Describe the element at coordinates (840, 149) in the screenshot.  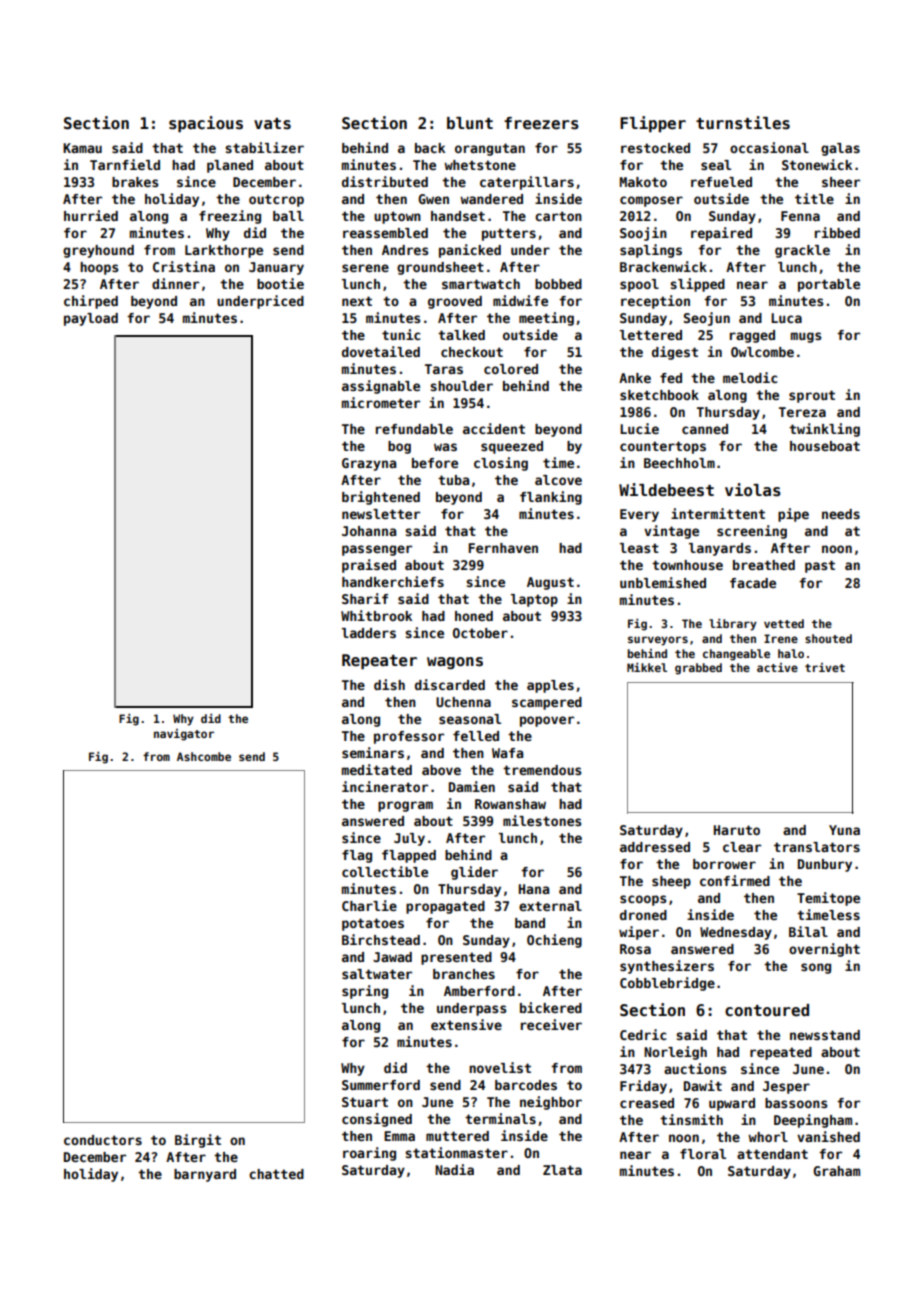
I see `galas` at that location.
